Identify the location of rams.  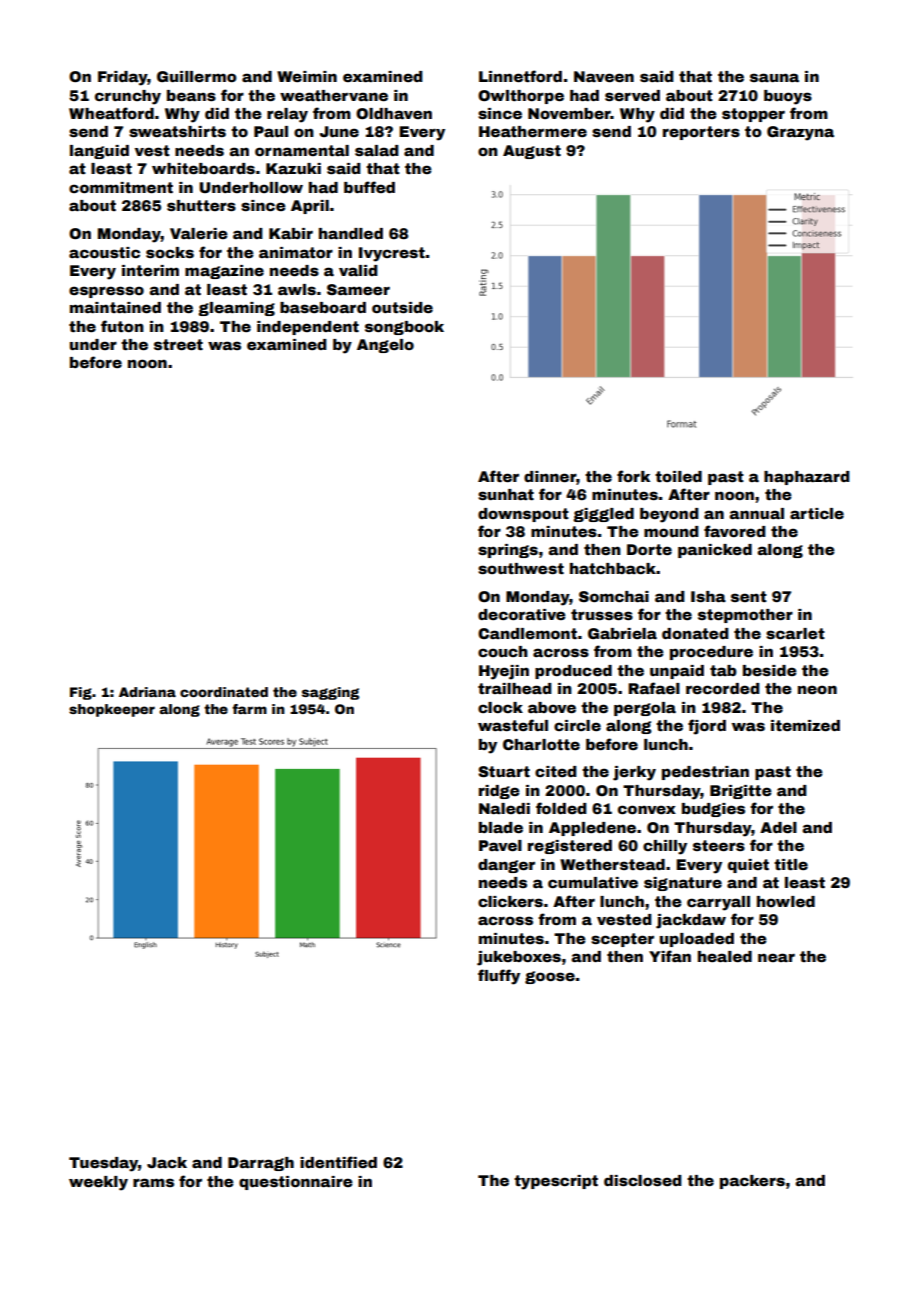
(153, 1182).
